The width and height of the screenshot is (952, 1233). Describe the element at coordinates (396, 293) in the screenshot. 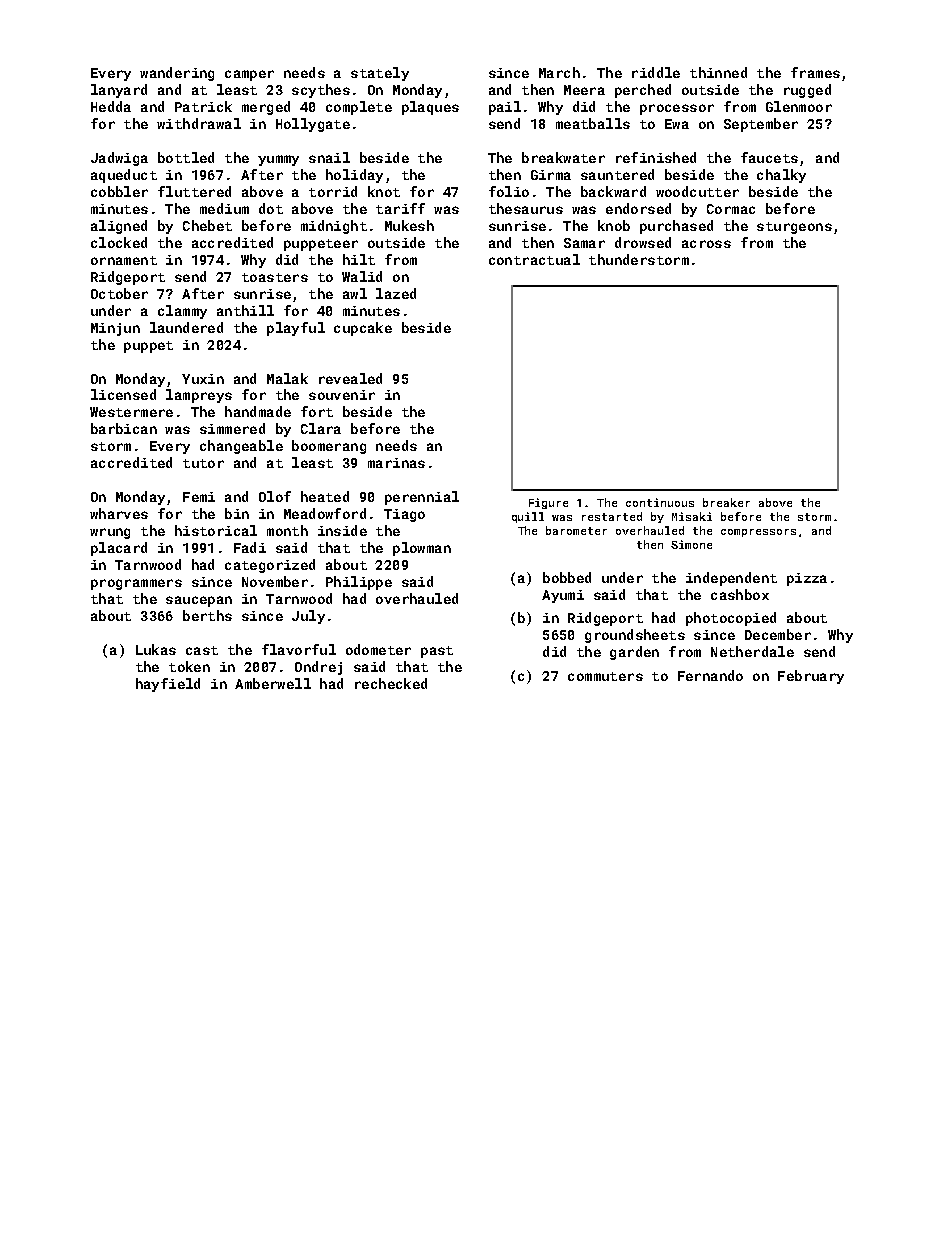

I see `lazed` at that location.
